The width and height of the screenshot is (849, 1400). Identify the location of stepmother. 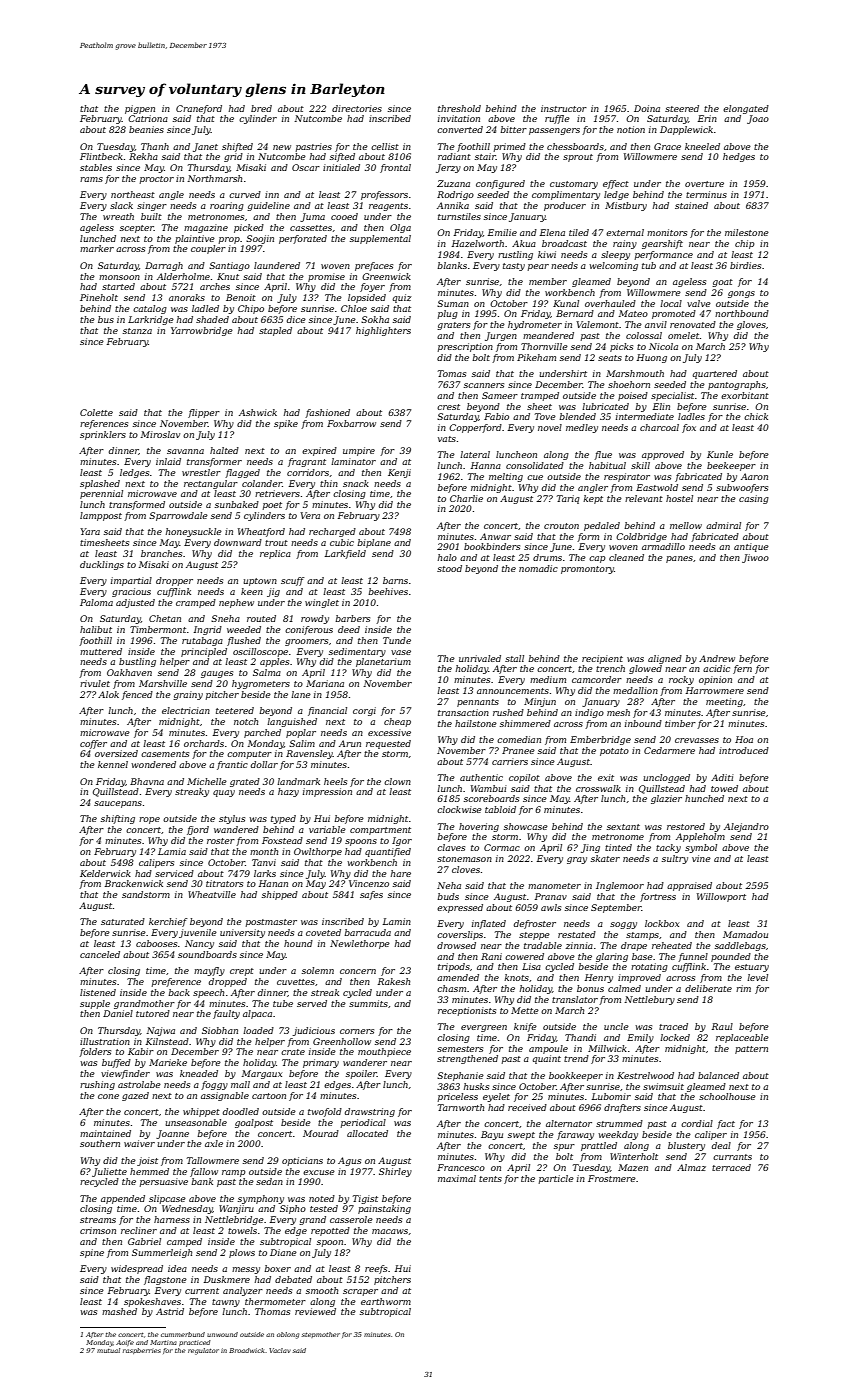
(321, 1335).
